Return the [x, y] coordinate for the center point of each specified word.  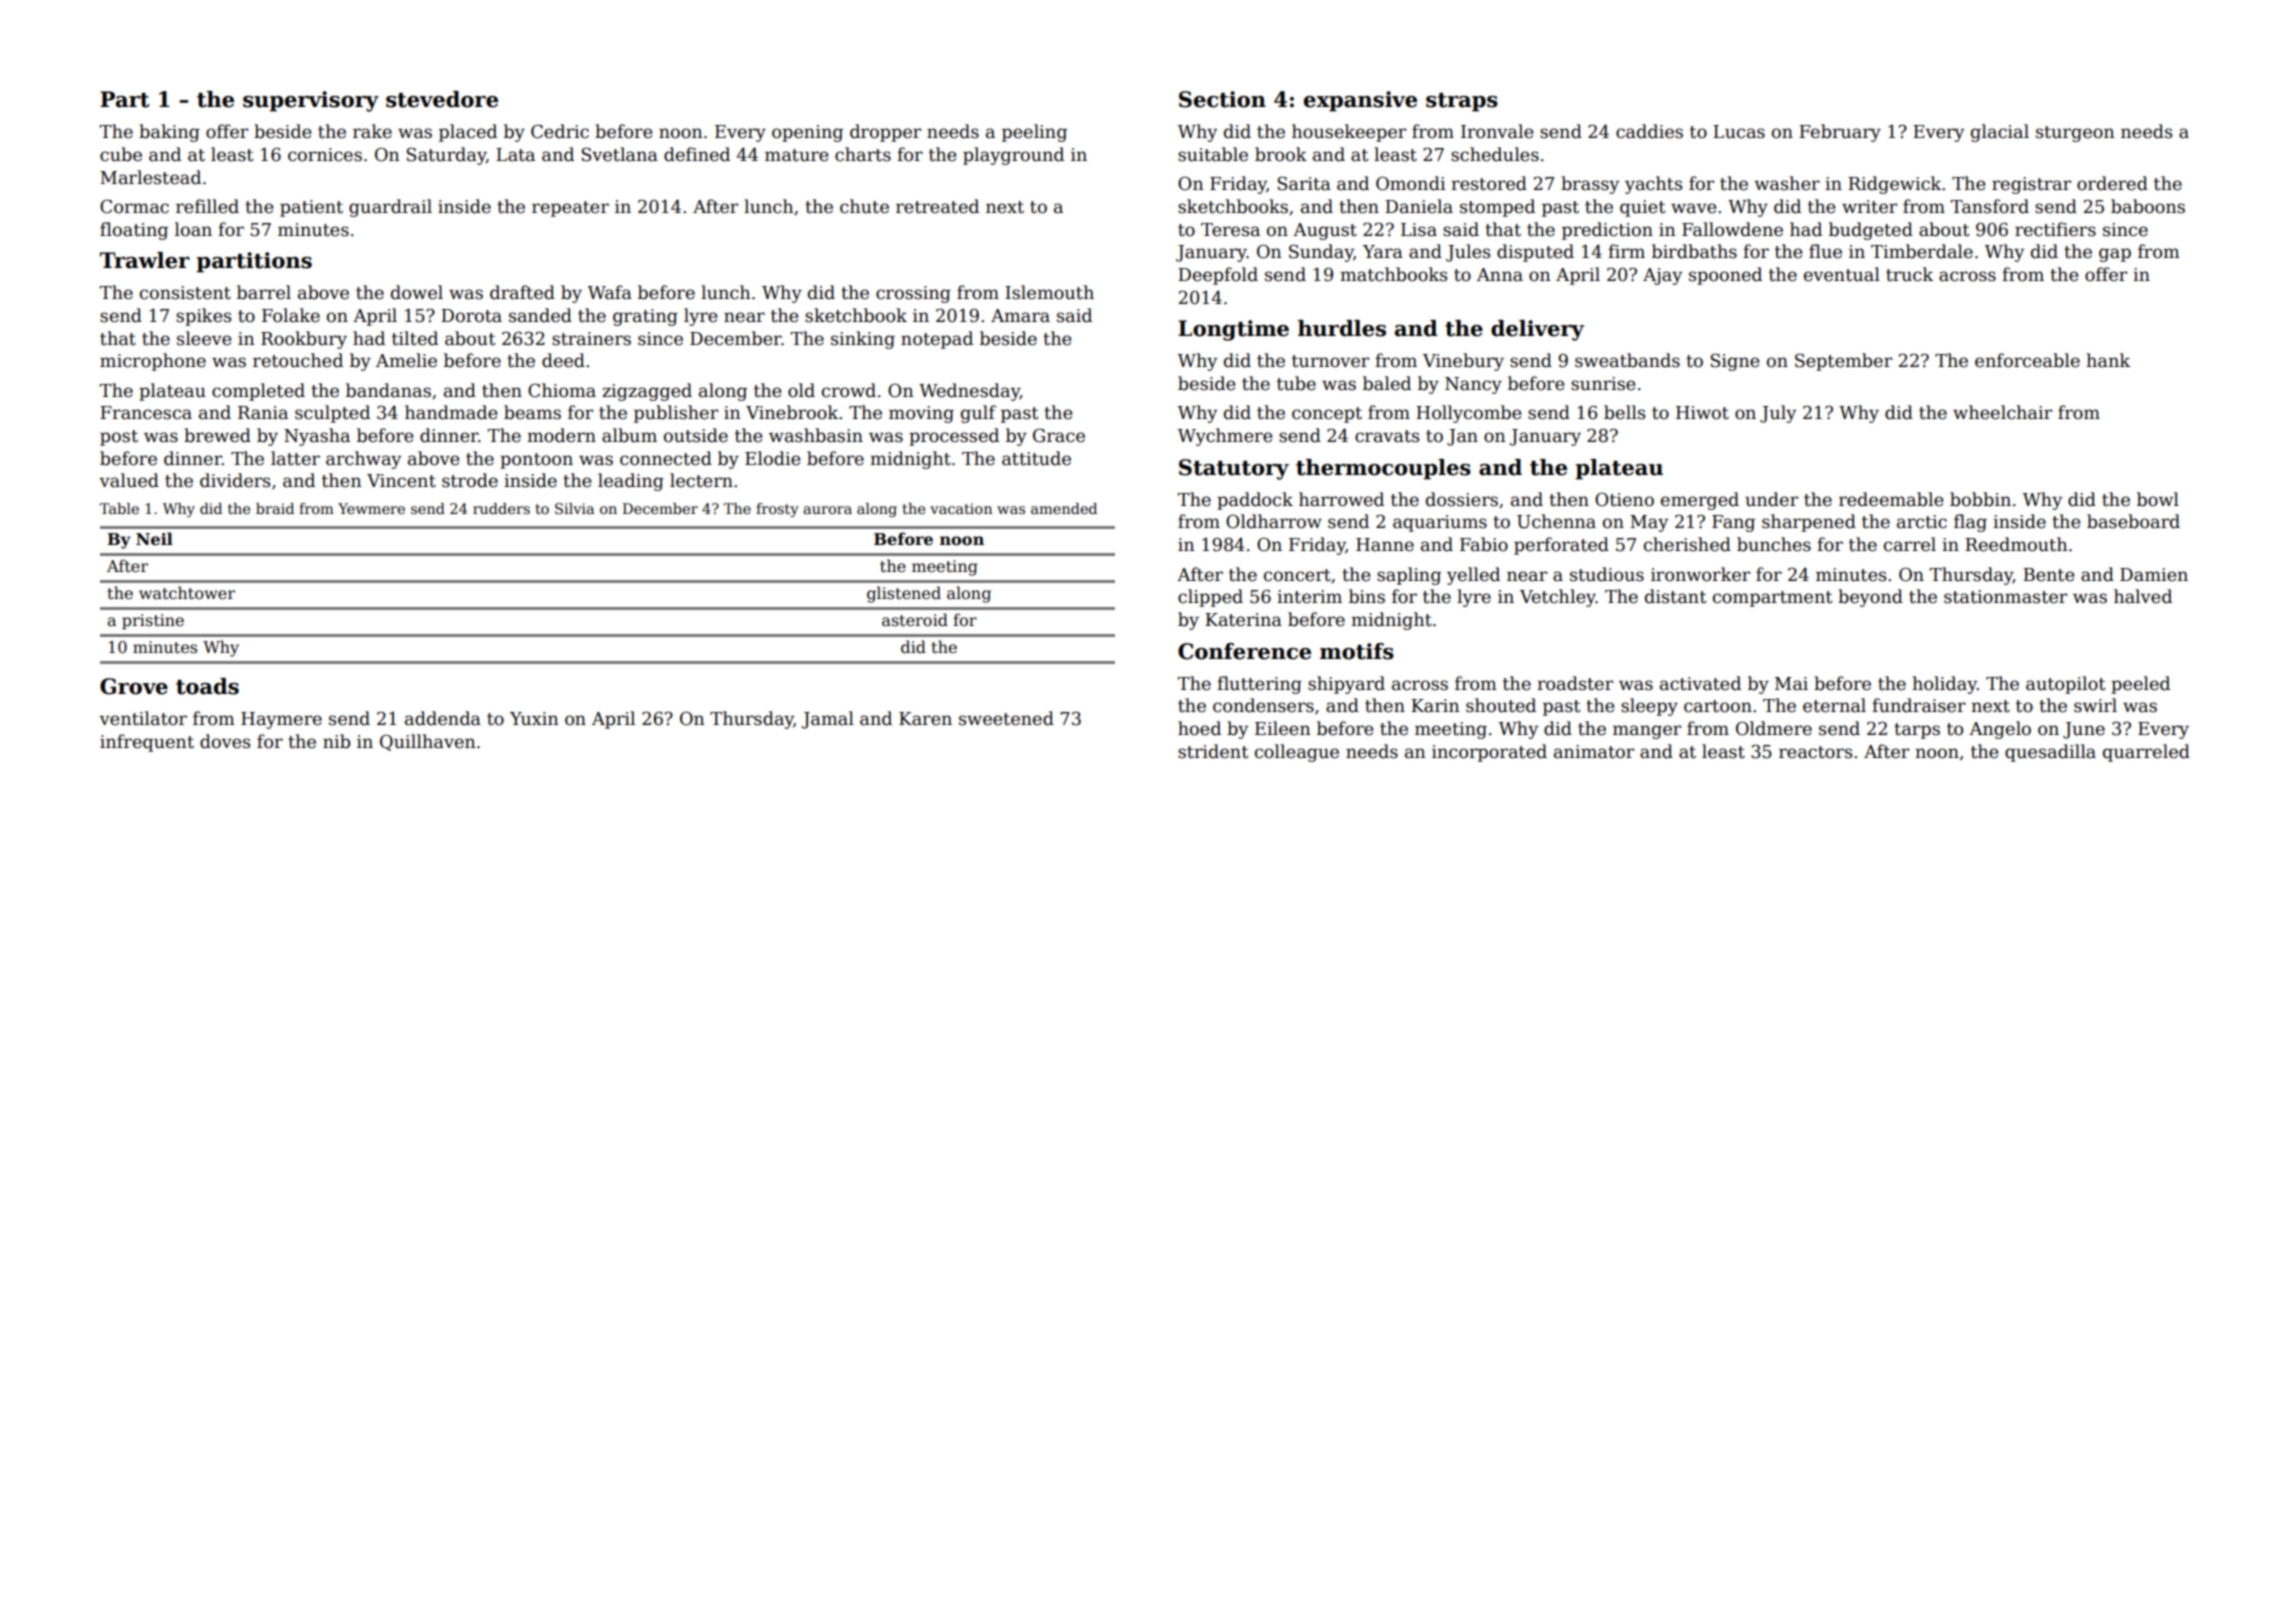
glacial [2000, 133]
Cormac [134, 206]
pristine [153, 622]
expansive [1360, 101]
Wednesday [969, 392]
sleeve [204, 338]
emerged [1700, 501]
